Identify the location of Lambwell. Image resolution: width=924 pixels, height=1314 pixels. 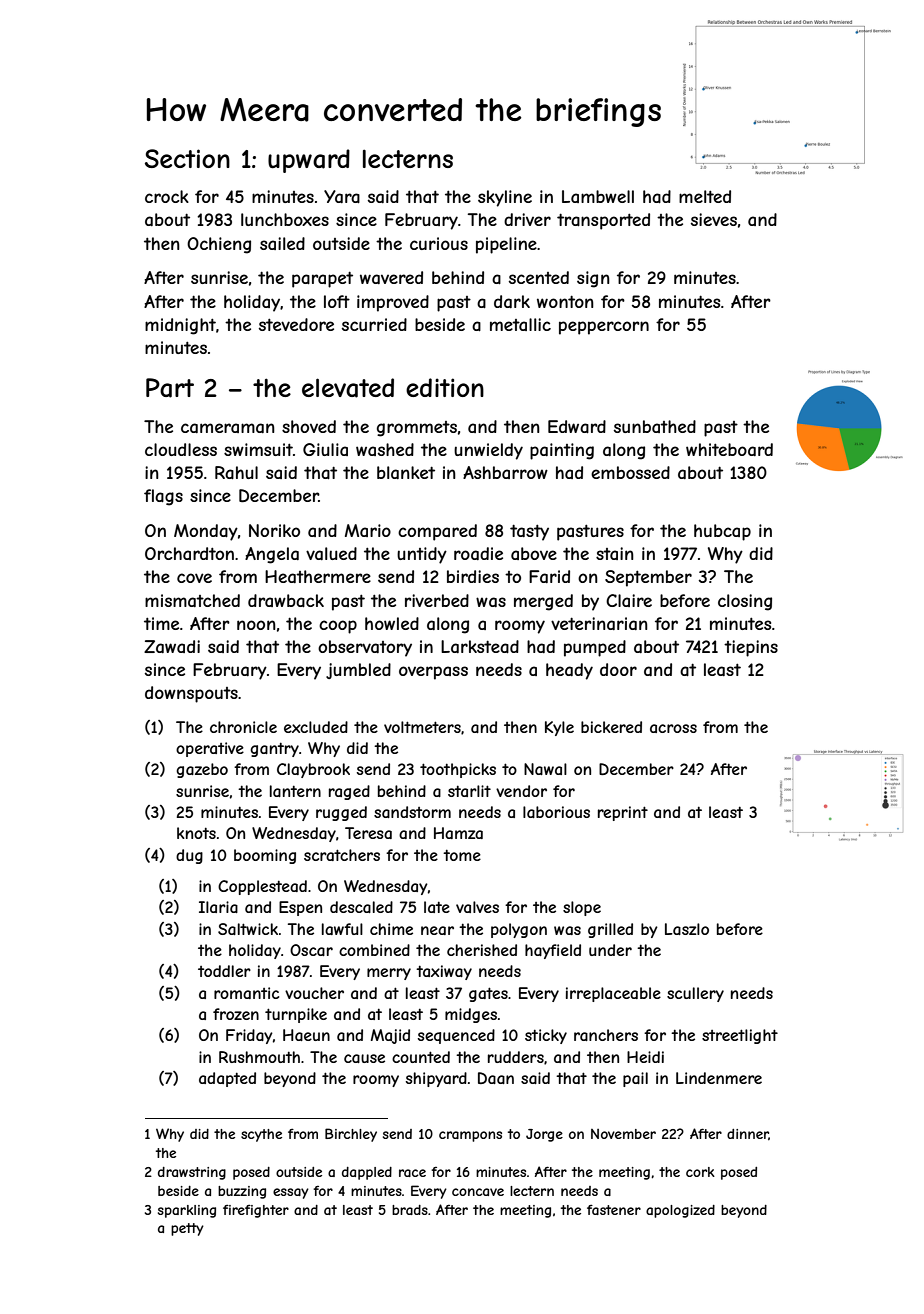
(598, 196).
